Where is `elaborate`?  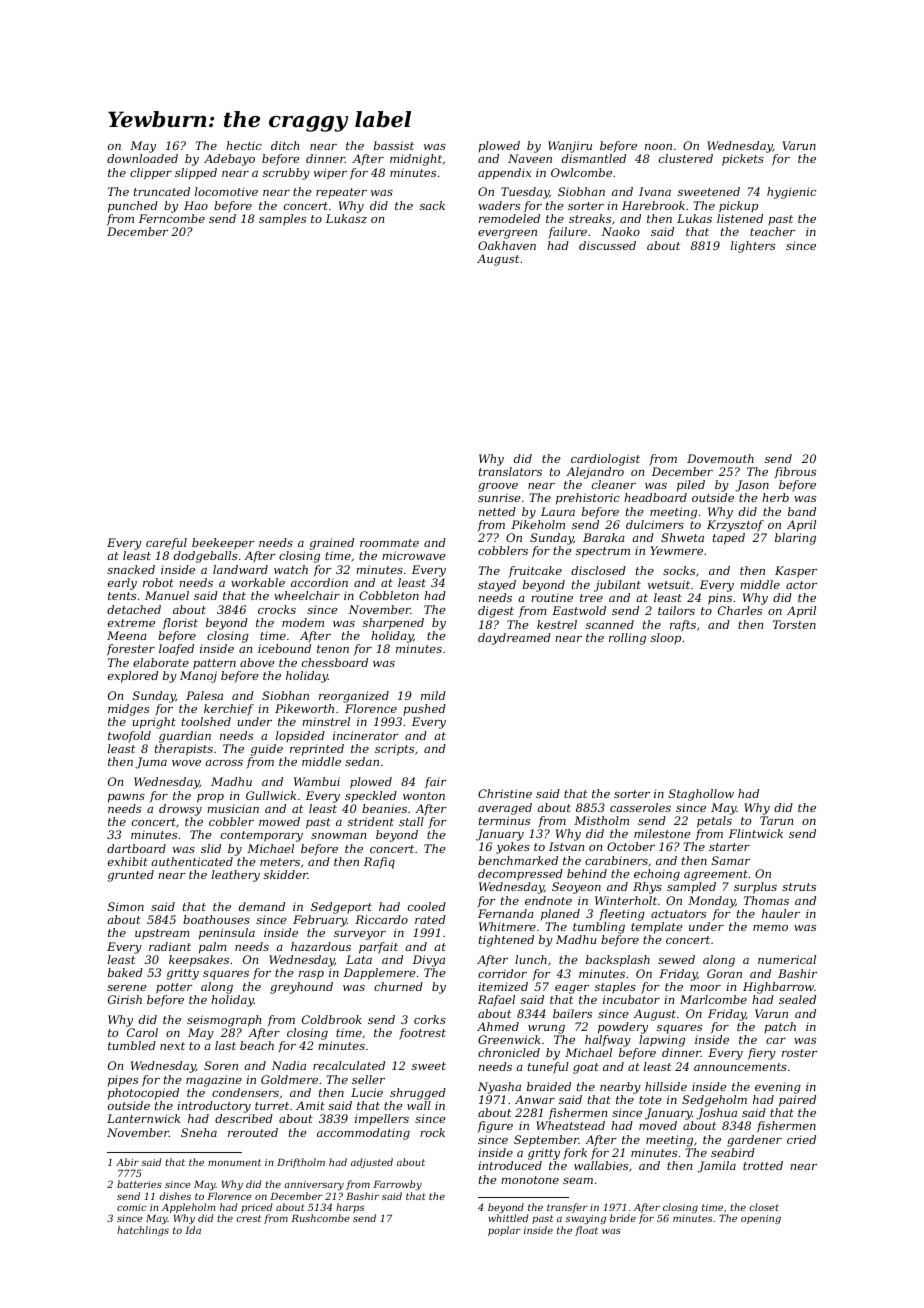 elaborate is located at coordinates (161, 662).
